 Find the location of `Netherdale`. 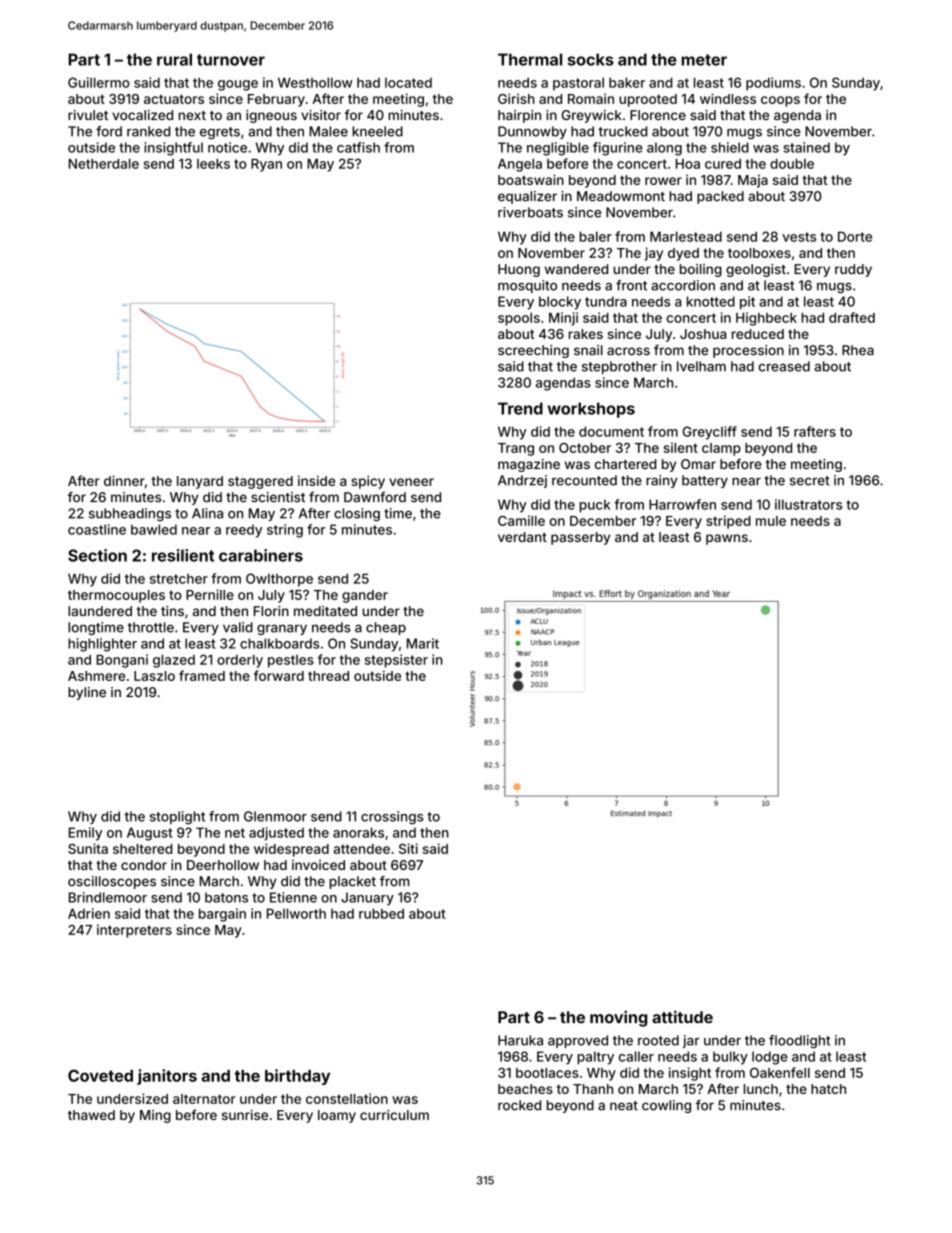

Netherdale is located at coordinates (104, 164).
